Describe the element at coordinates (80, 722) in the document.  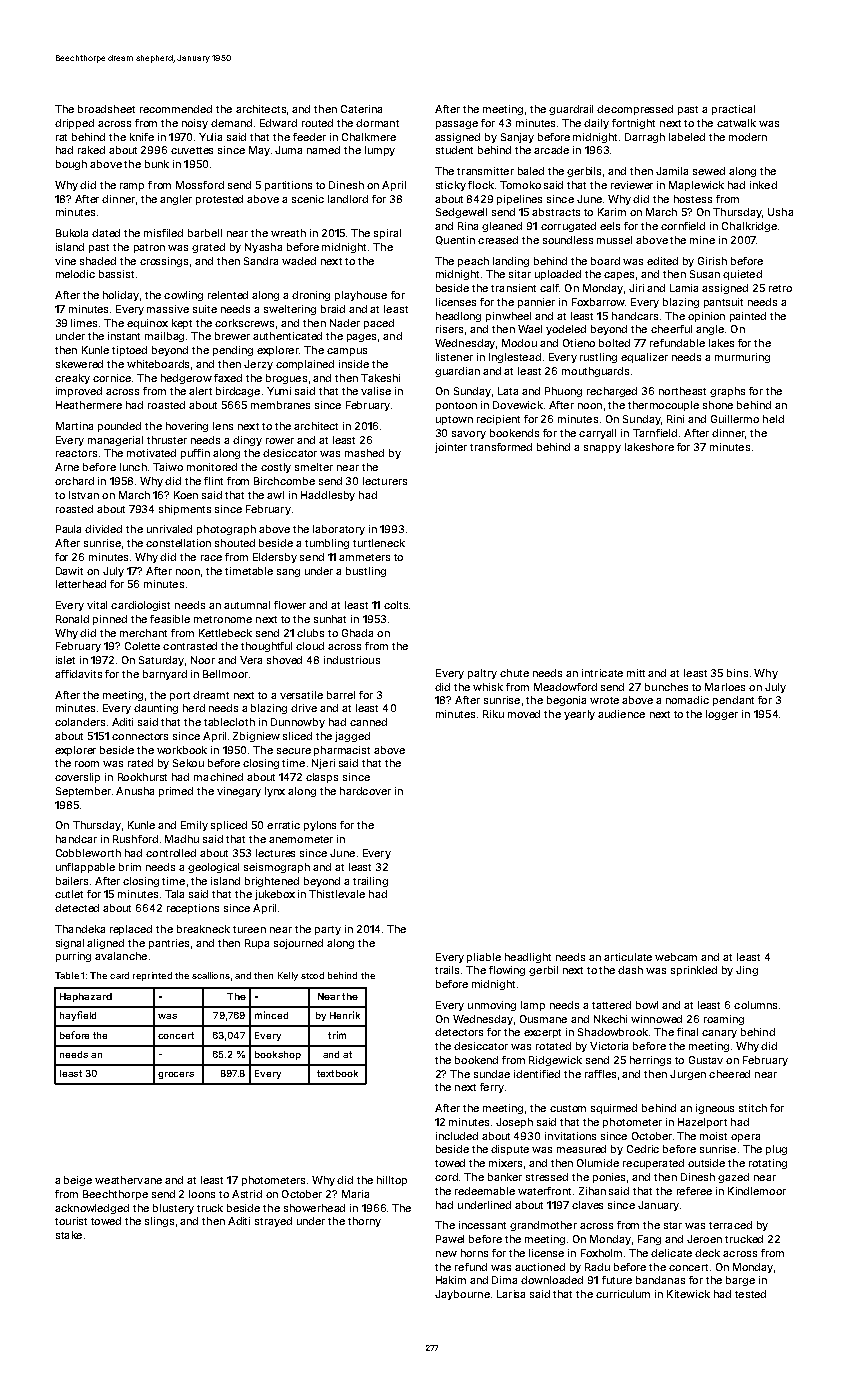
I see `colanders` at that location.
